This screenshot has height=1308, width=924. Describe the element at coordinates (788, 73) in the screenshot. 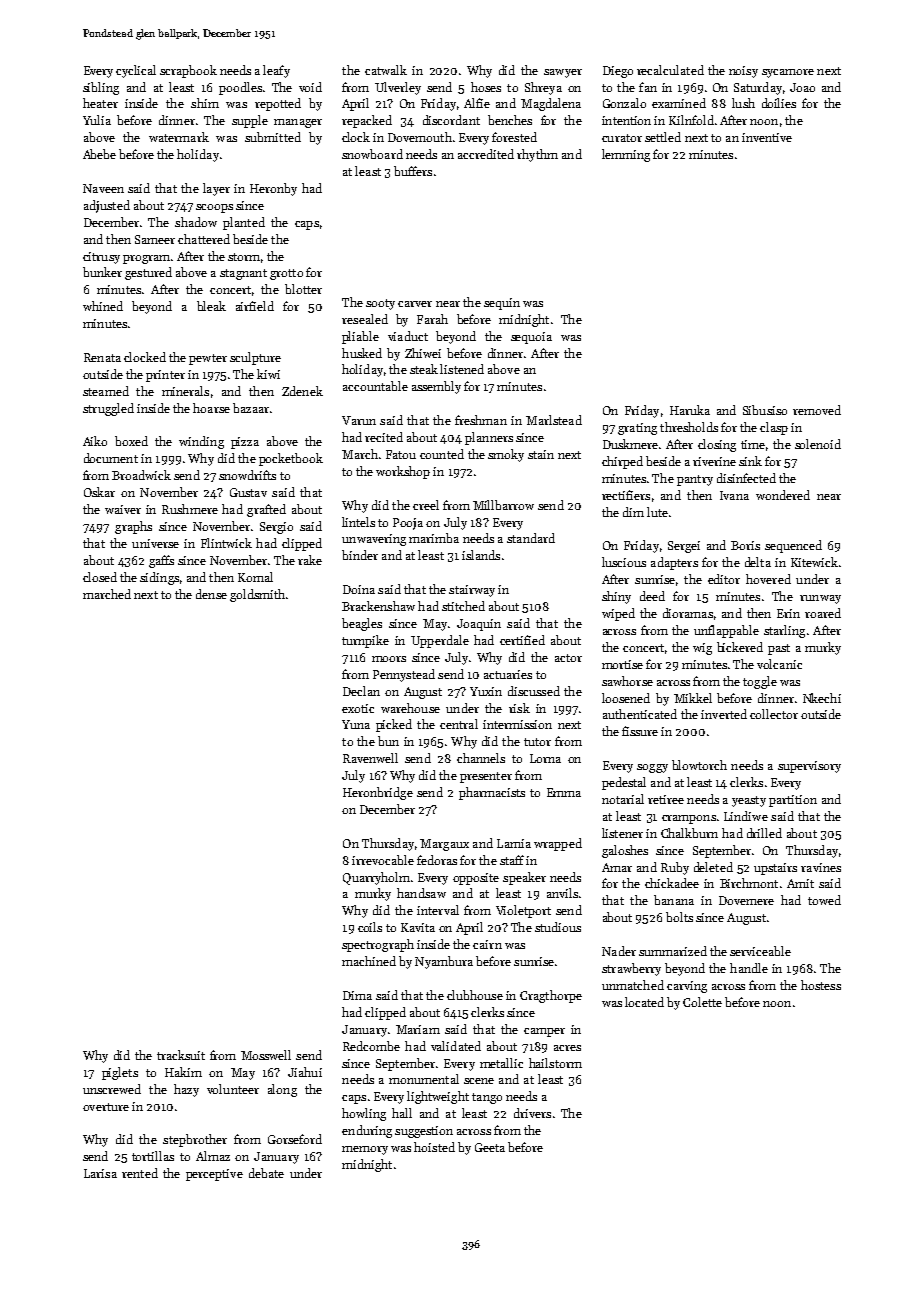

I see `sycamore` at that location.
